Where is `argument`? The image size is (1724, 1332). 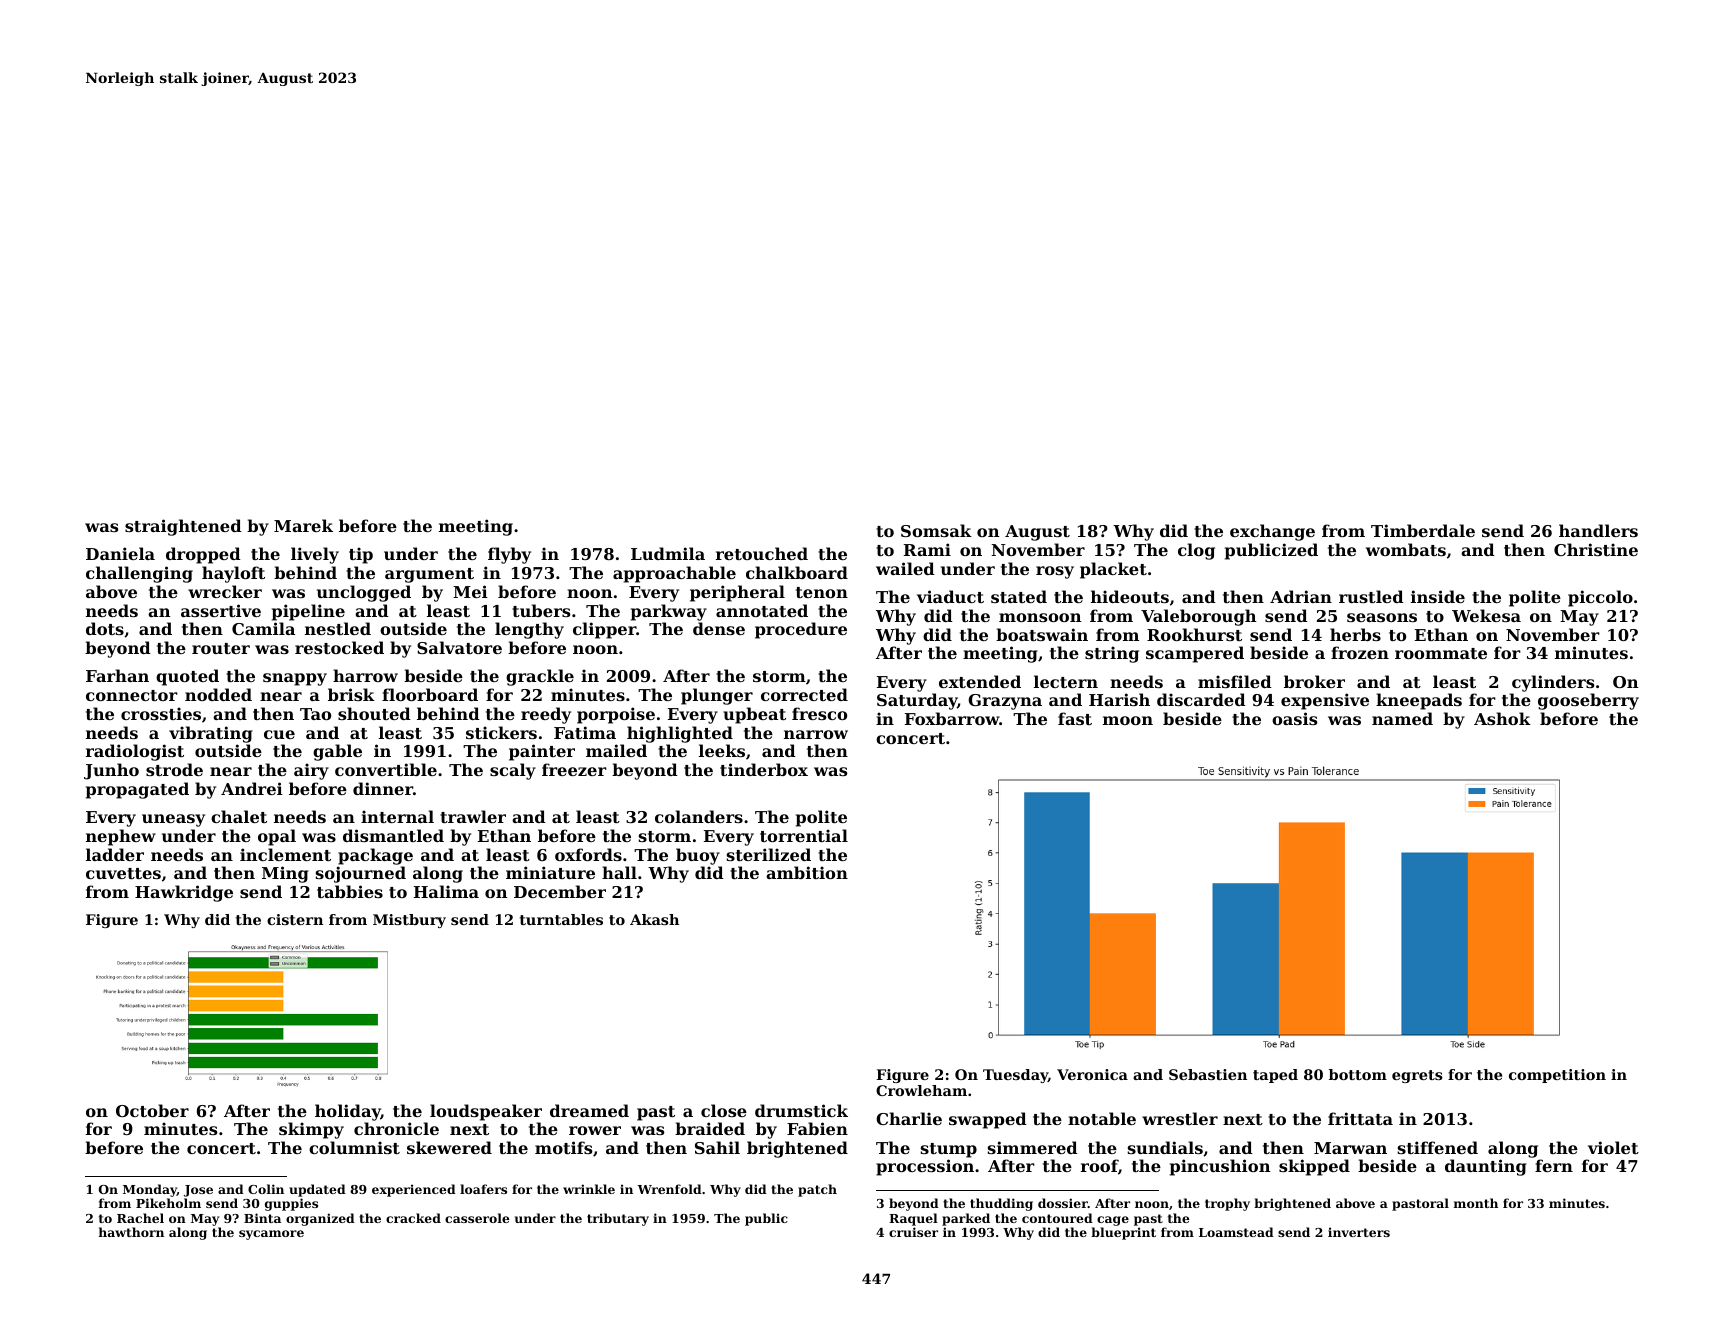 argument is located at coordinates (429, 575).
